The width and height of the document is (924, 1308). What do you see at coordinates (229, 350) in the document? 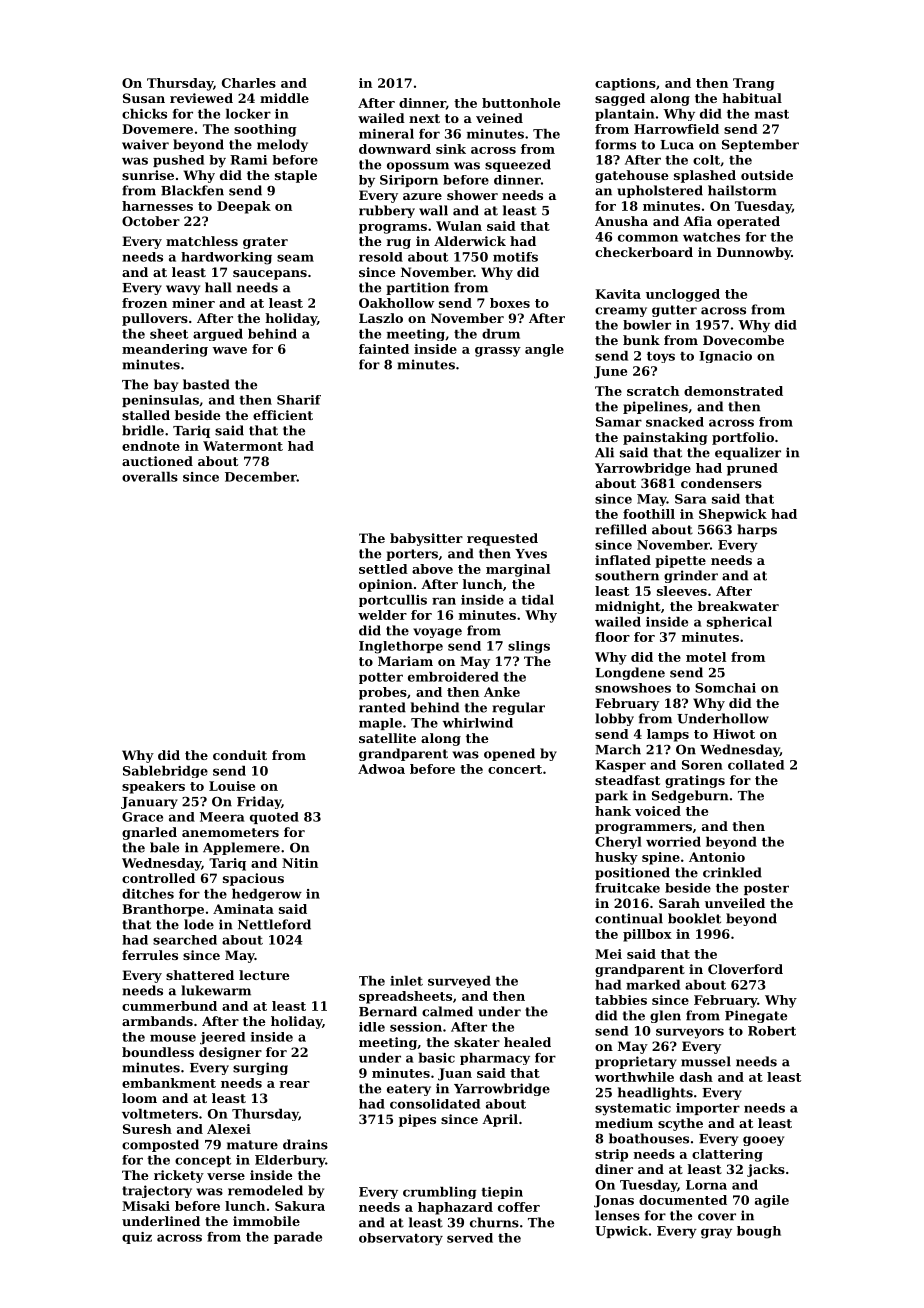
I see `wave` at bounding box center [229, 350].
